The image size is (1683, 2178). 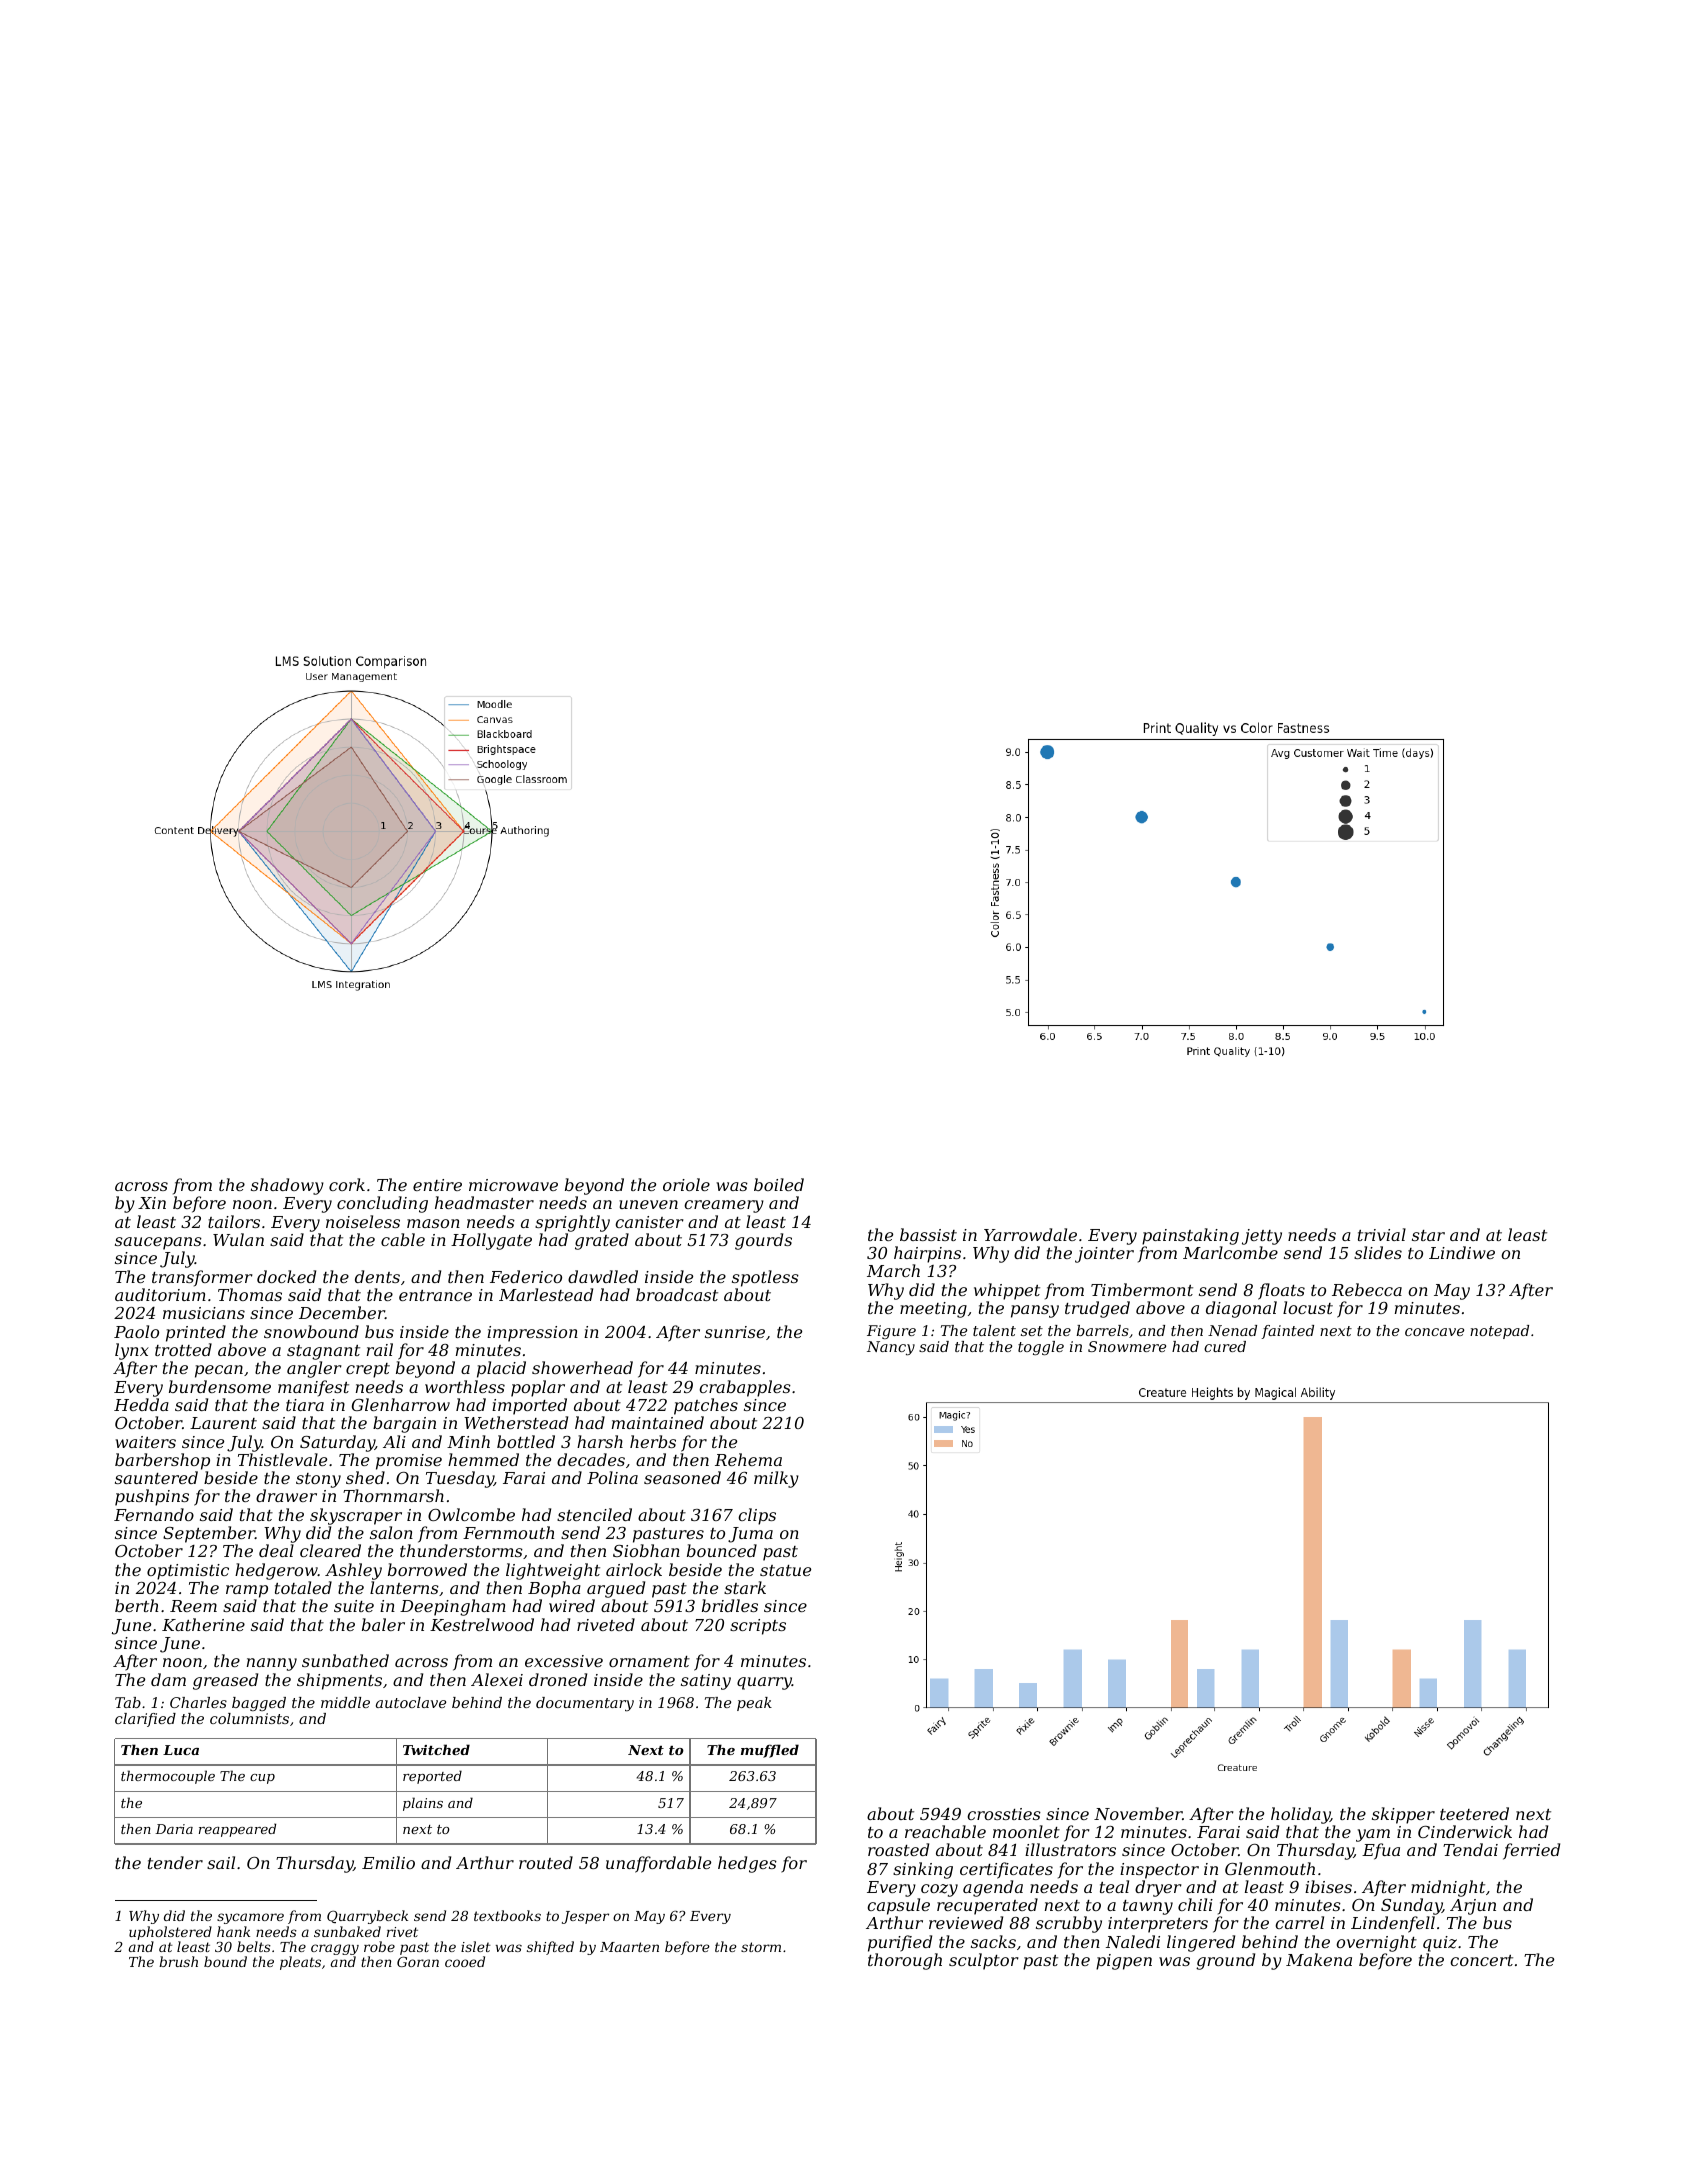 What do you see at coordinates (747, 1864) in the document?
I see `hedges` at bounding box center [747, 1864].
